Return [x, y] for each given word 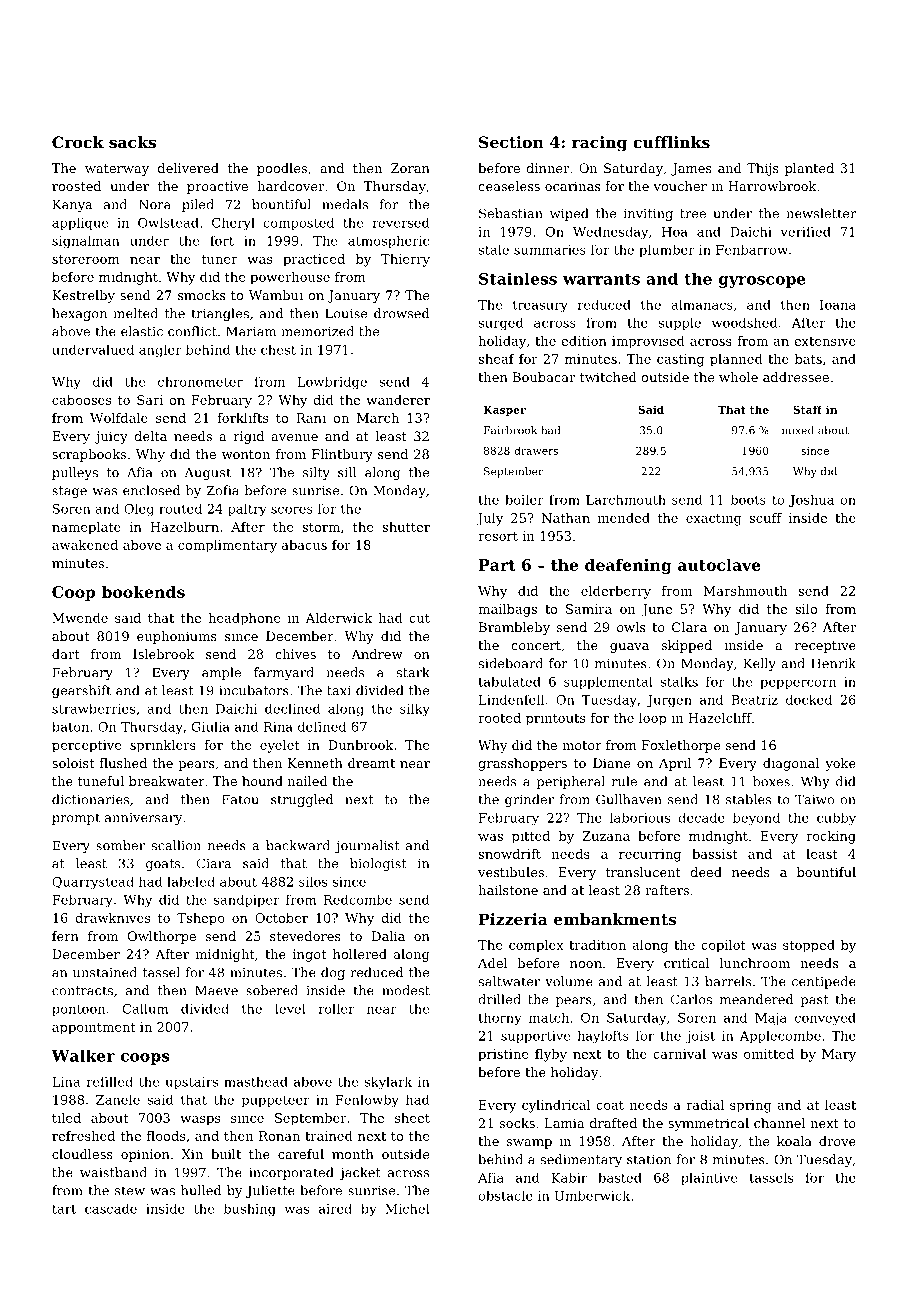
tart [64, 1209]
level [290, 1009]
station [649, 1160]
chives [295, 654]
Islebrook [164, 654]
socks [517, 1123]
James [691, 169]
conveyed [825, 1018]
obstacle [505, 1196]
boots [748, 500]
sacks [132, 142]
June [657, 610]
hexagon [79, 314]
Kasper [504, 411]
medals [345, 204]
